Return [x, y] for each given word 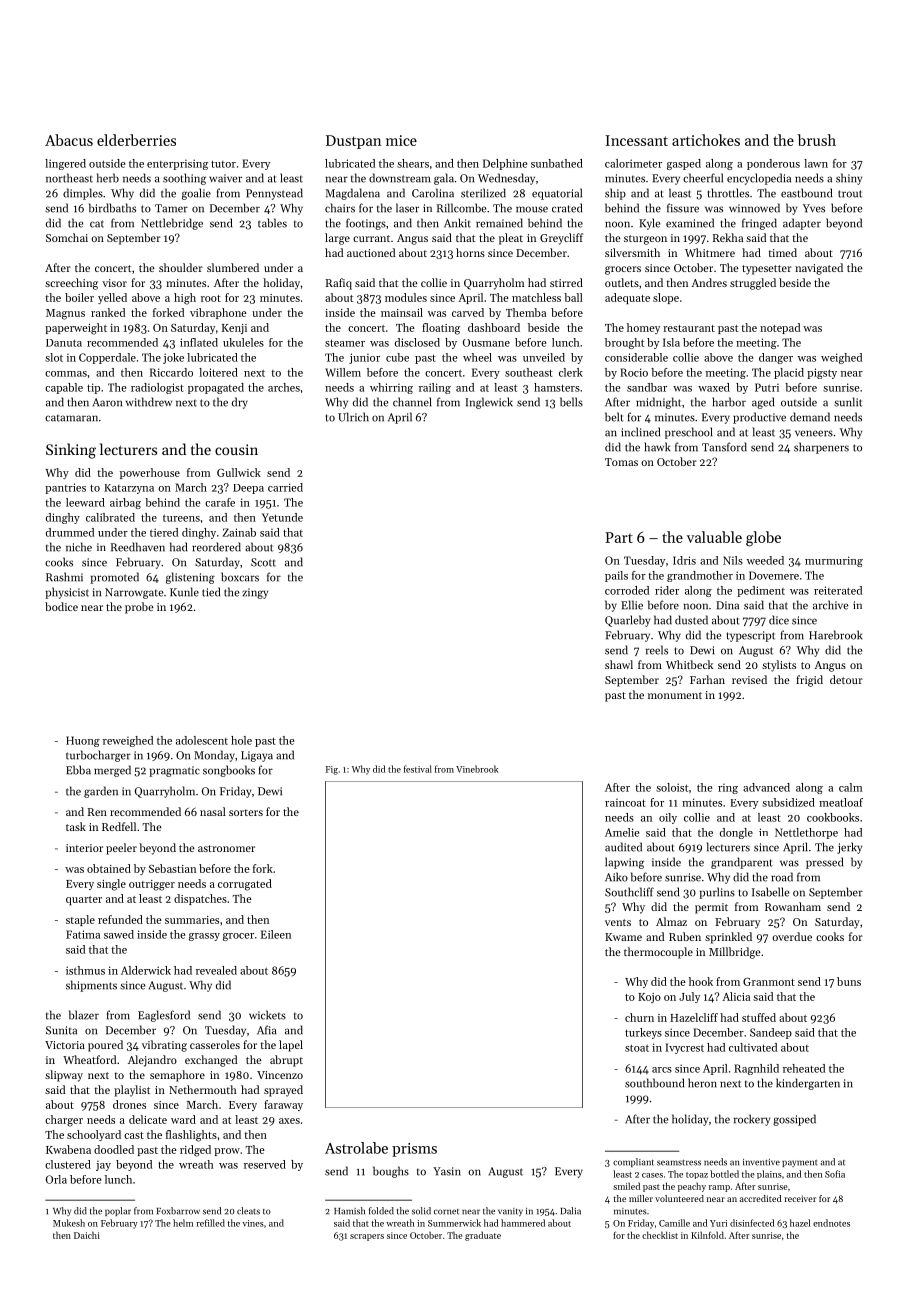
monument [675, 695]
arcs [662, 1070]
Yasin [447, 1171]
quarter [84, 900]
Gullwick [239, 472]
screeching [71, 284]
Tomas [621, 462]
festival [418, 769]
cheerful [703, 178]
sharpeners [821, 448]
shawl [619, 664]
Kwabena [68, 1149]
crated [567, 208]
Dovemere [774, 575]
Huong [83, 741]
